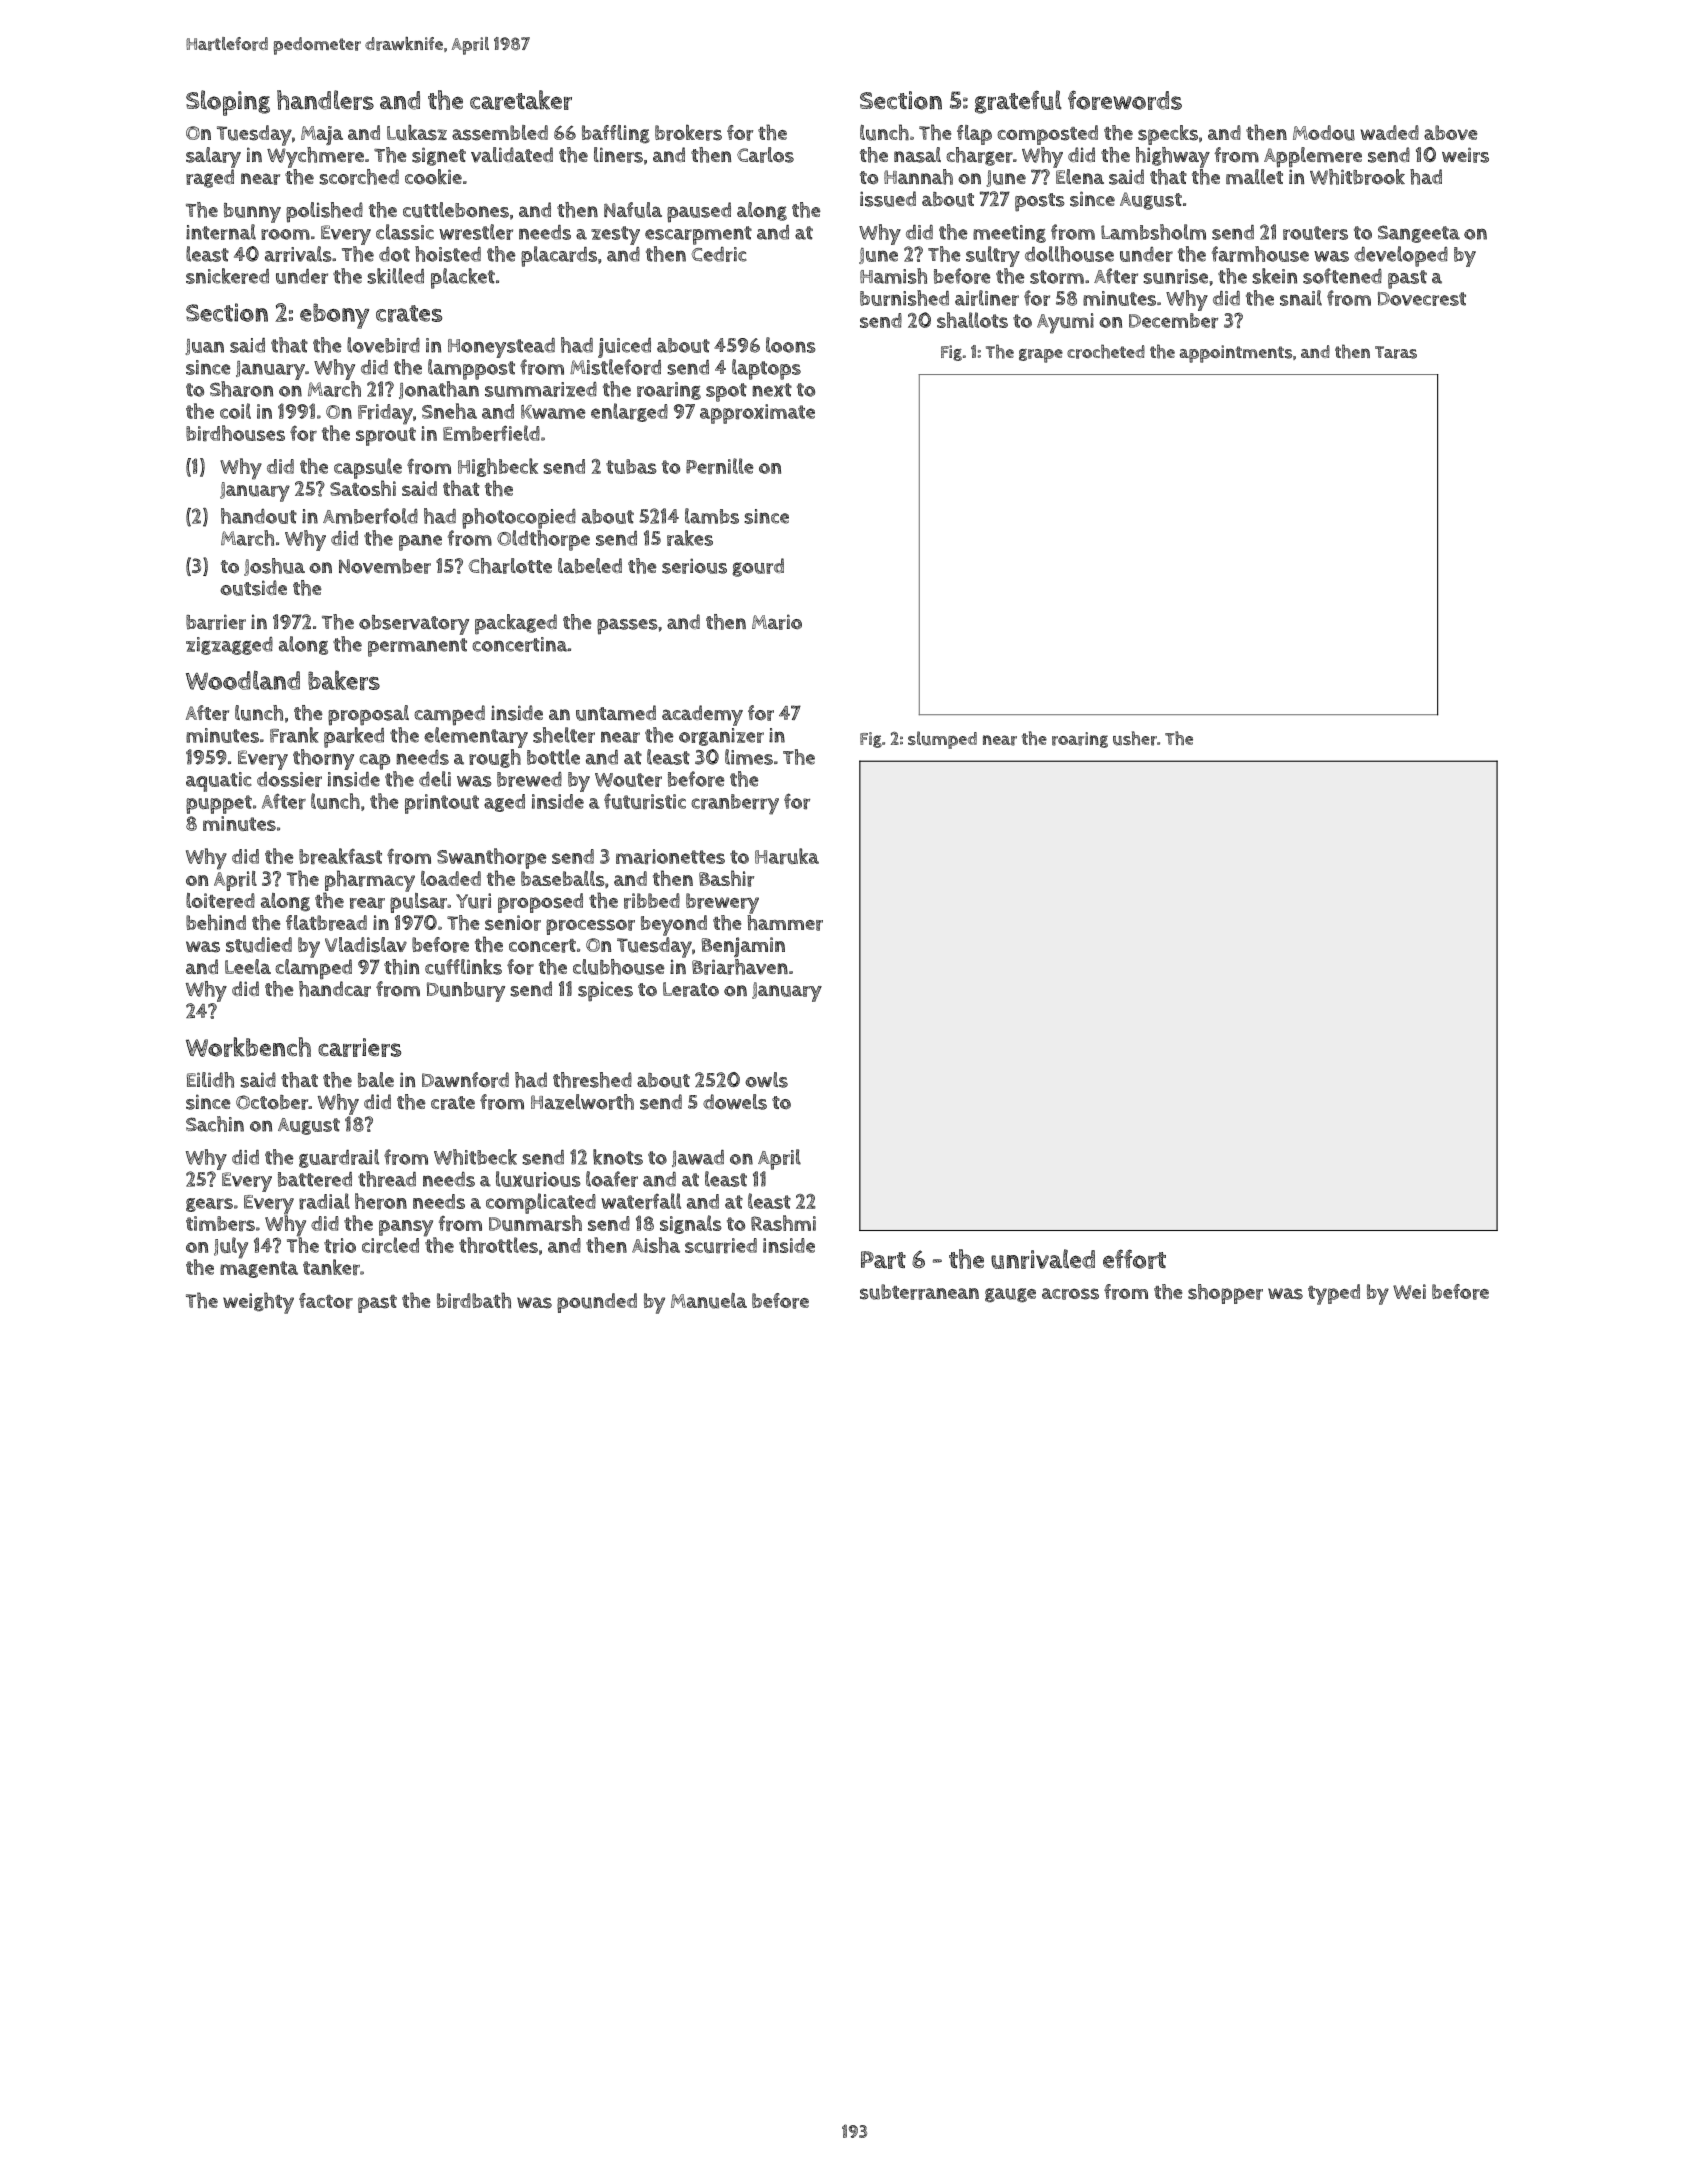 This screenshot has height=2178, width=1683. I want to click on handlers, so click(325, 100).
